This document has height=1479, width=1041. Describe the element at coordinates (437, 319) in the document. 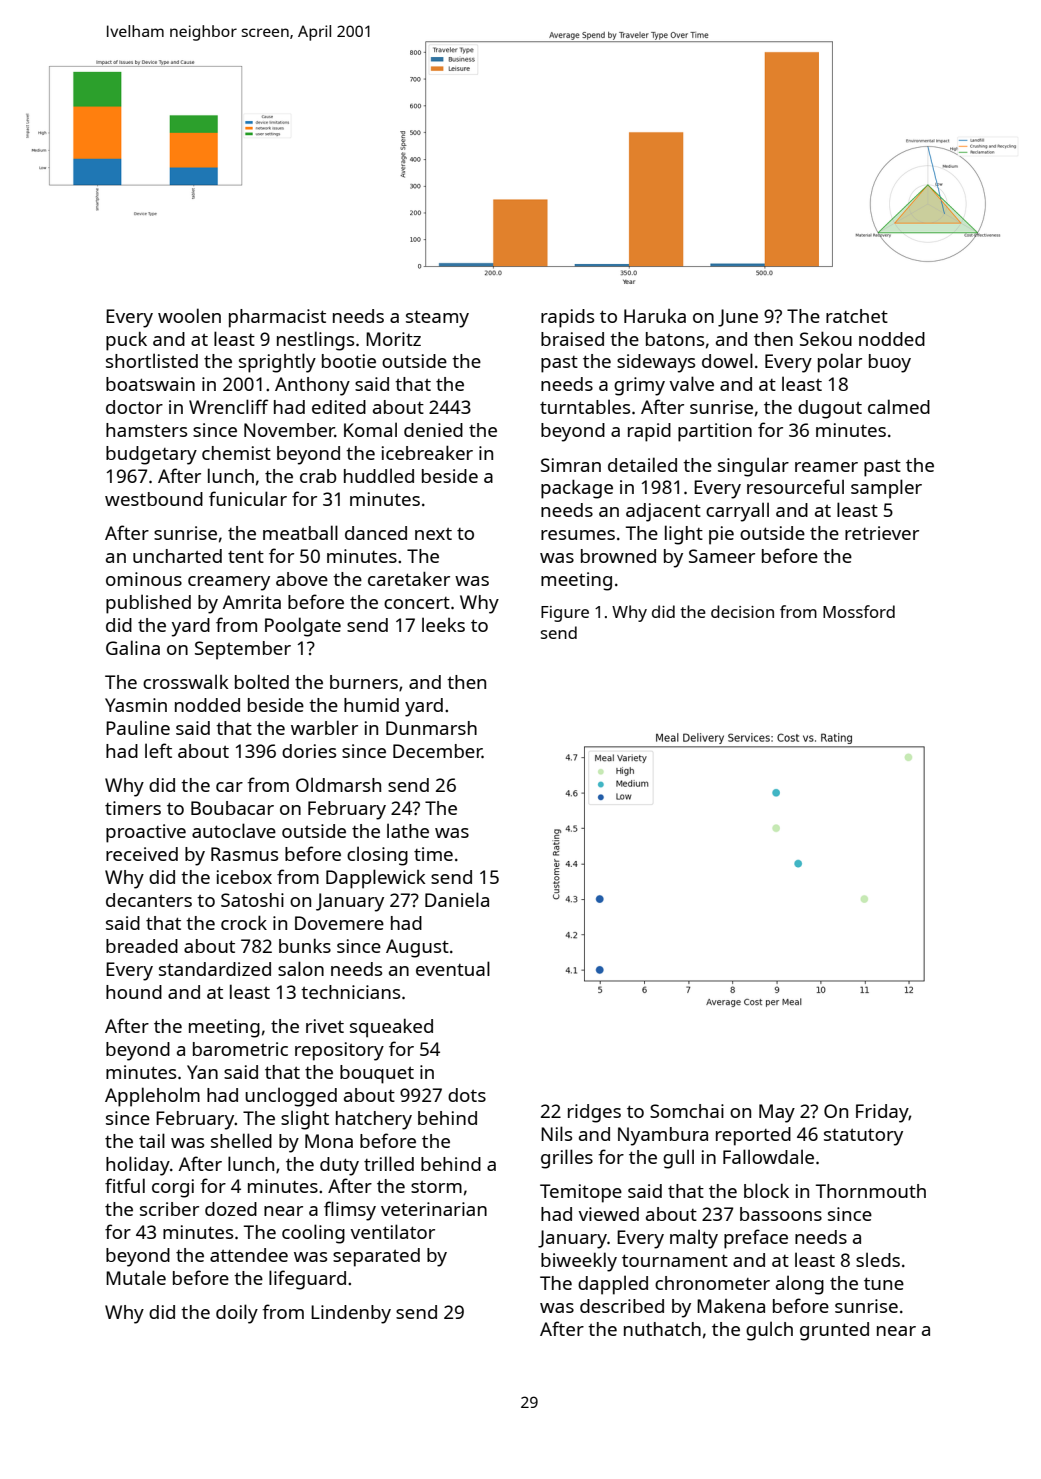

I see `steamy` at that location.
